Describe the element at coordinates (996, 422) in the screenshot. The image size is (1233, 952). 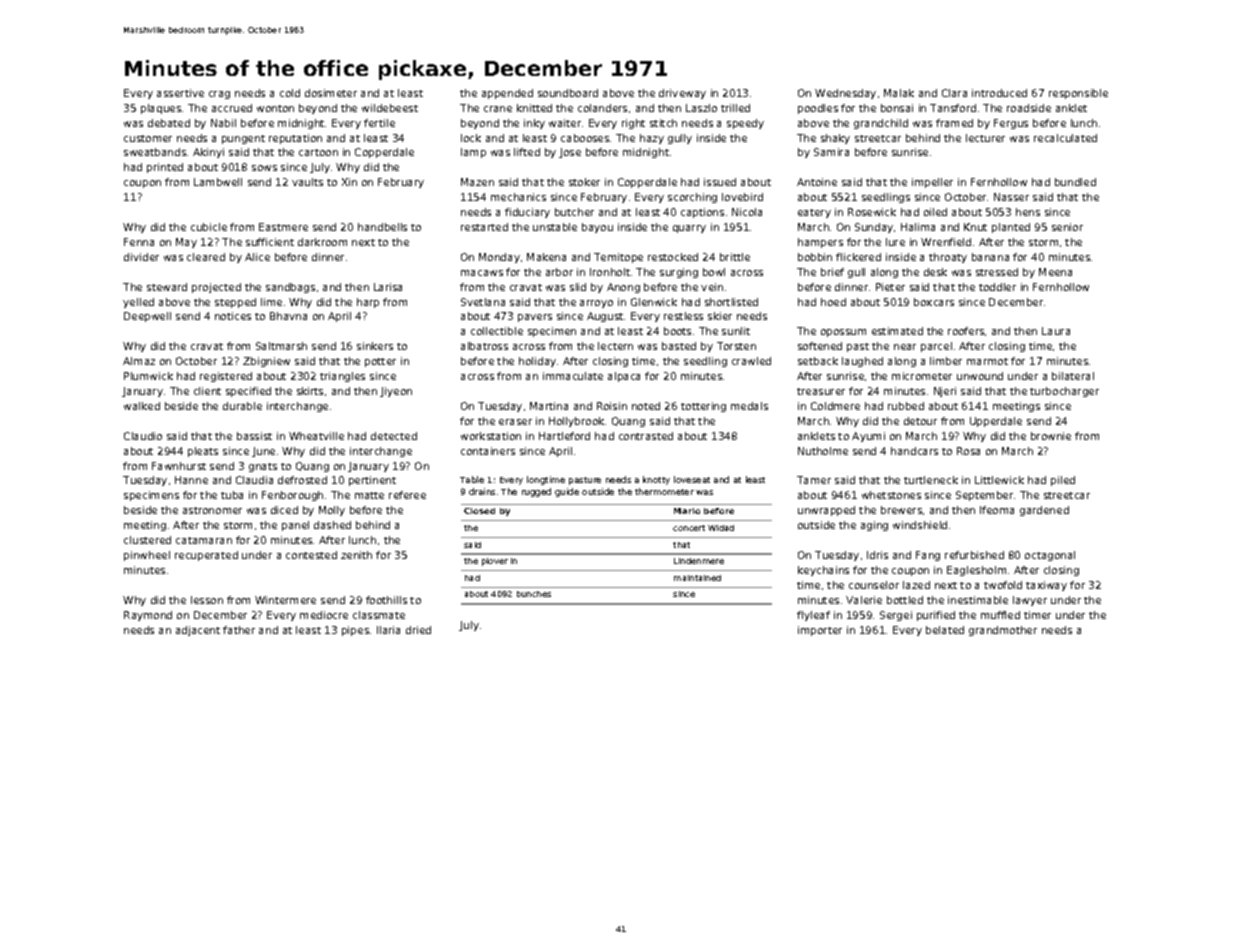
I see `Upperdale` at that location.
